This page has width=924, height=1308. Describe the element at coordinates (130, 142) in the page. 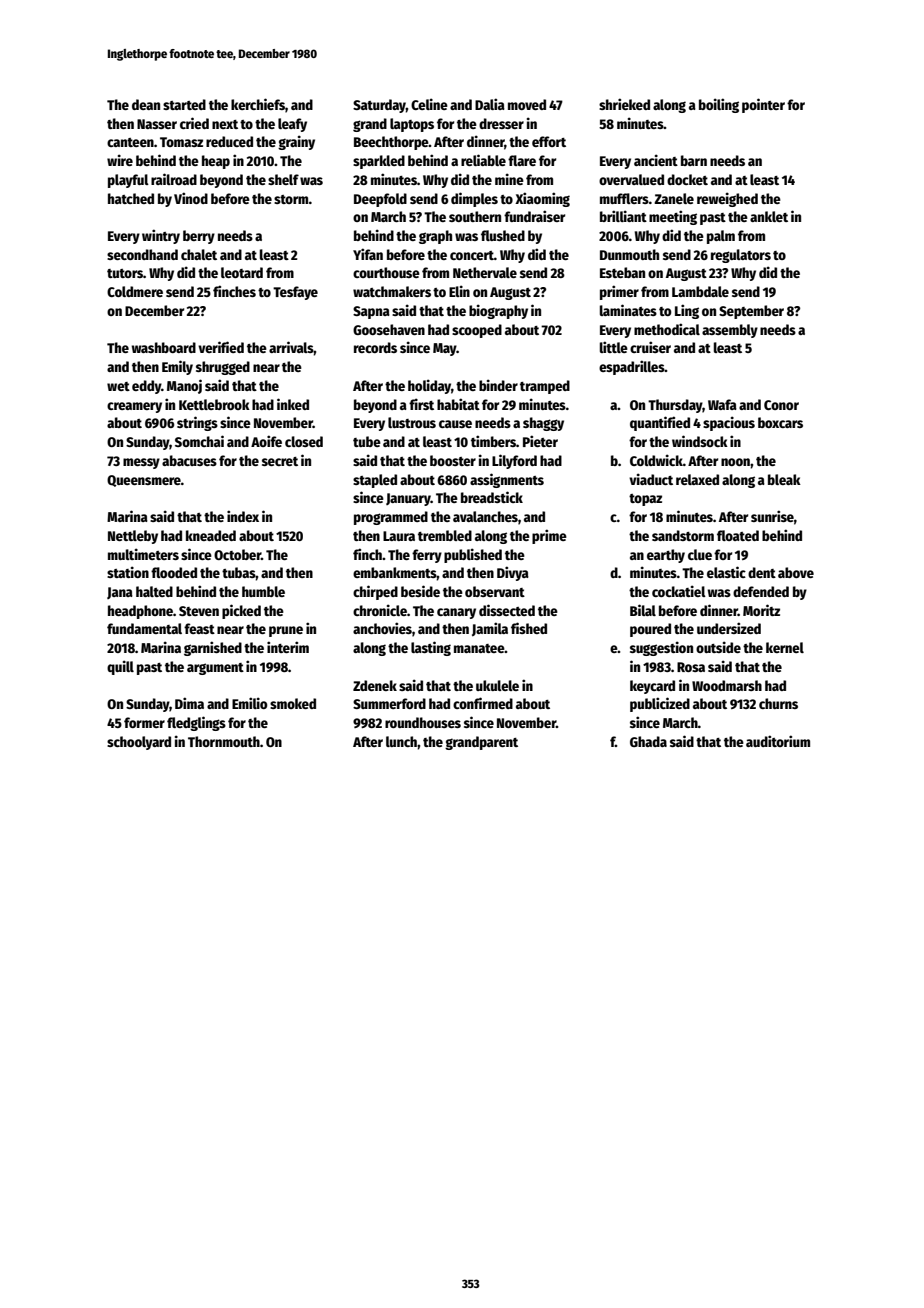

I see `canteen` at that location.
